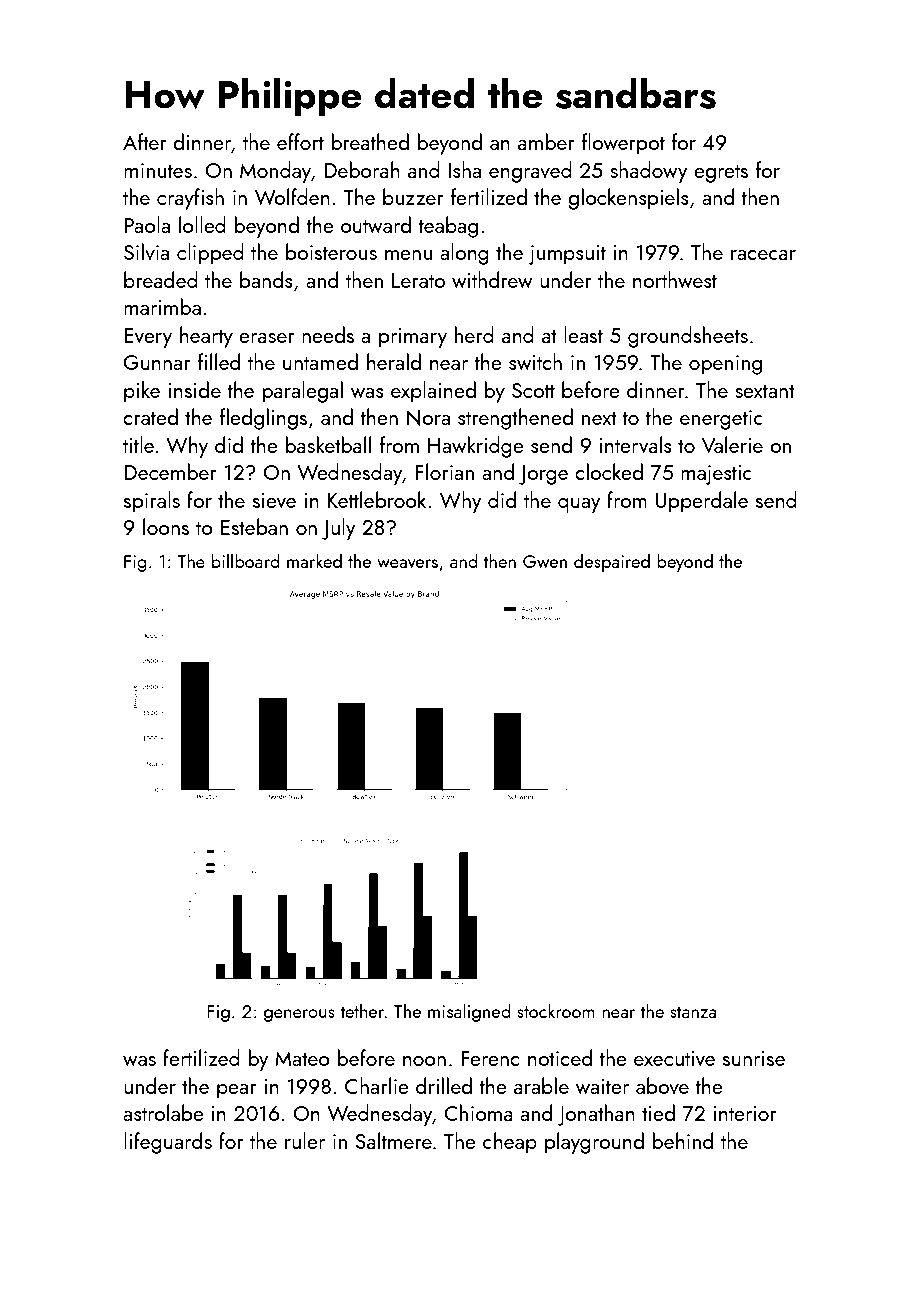 This page has height=1314, width=924. Describe the element at coordinates (314, 560) in the page. I see `marked` at that location.
